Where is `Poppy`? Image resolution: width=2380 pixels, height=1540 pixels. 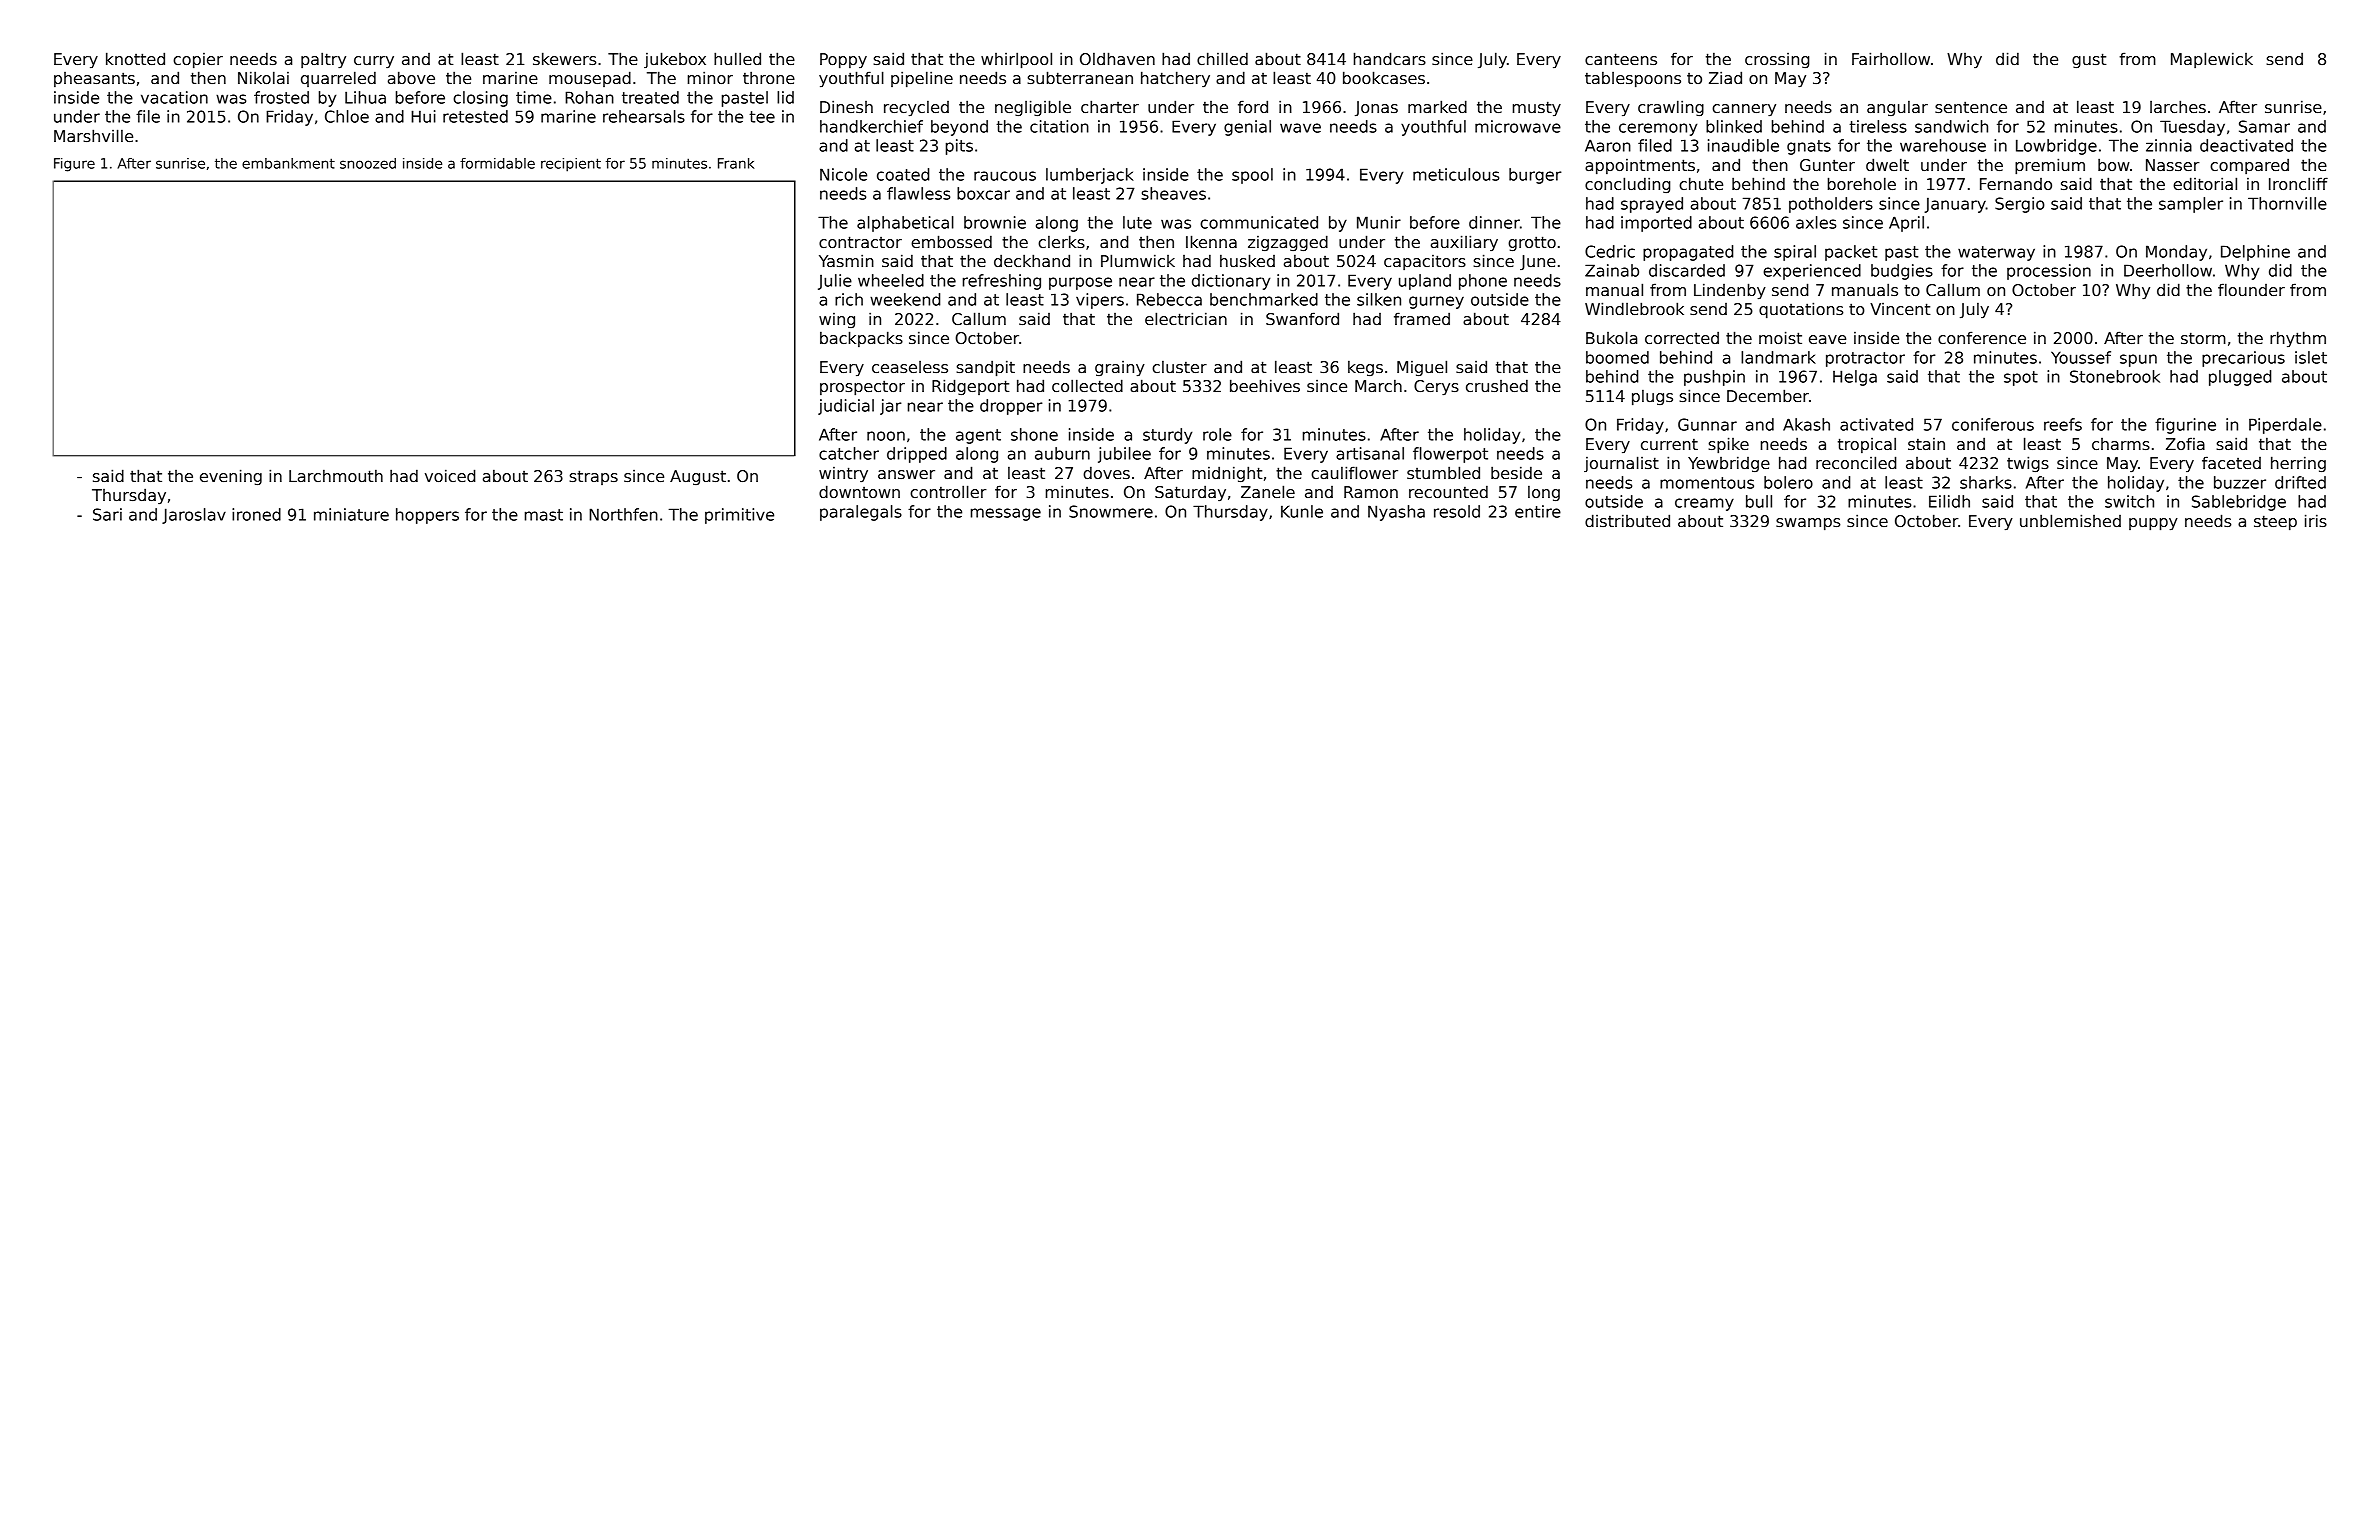 Poppy is located at coordinates (843, 61).
